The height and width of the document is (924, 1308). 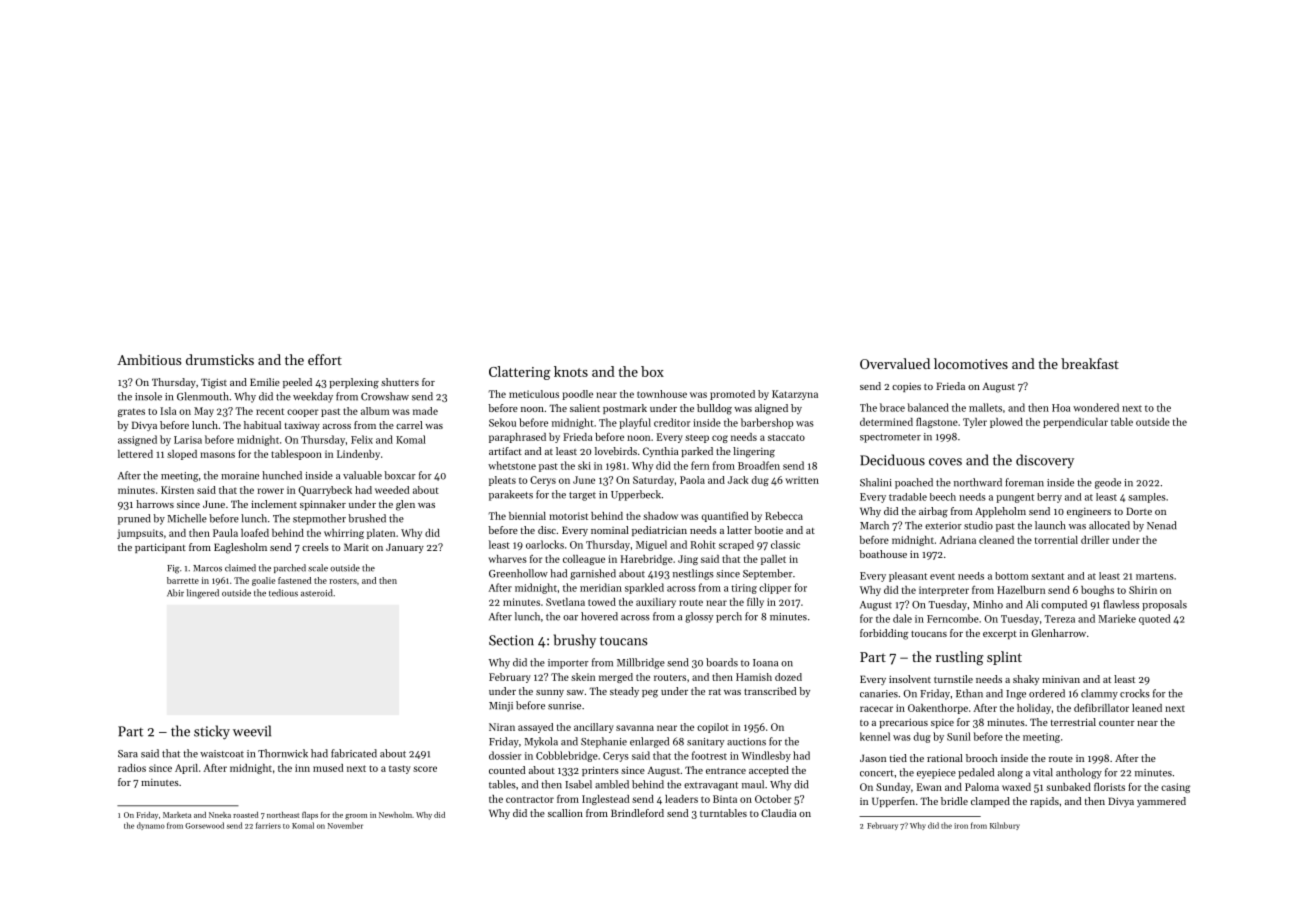 I want to click on Fig, so click(x=173, y=569).
